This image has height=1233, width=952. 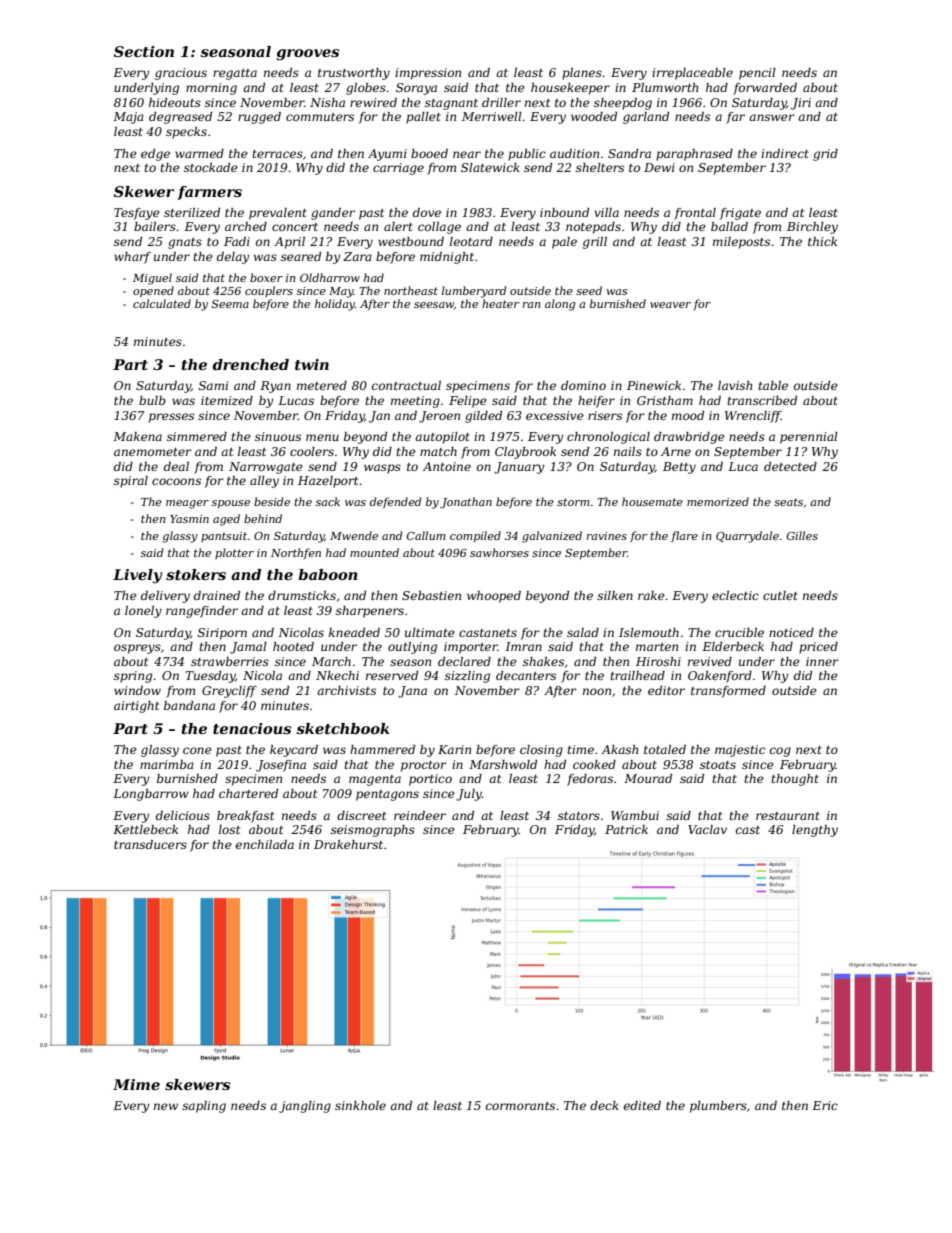 What do you see at coordinates (490, 167) in the image?
I see `Slatewick` at bounding box center [490, 167].
